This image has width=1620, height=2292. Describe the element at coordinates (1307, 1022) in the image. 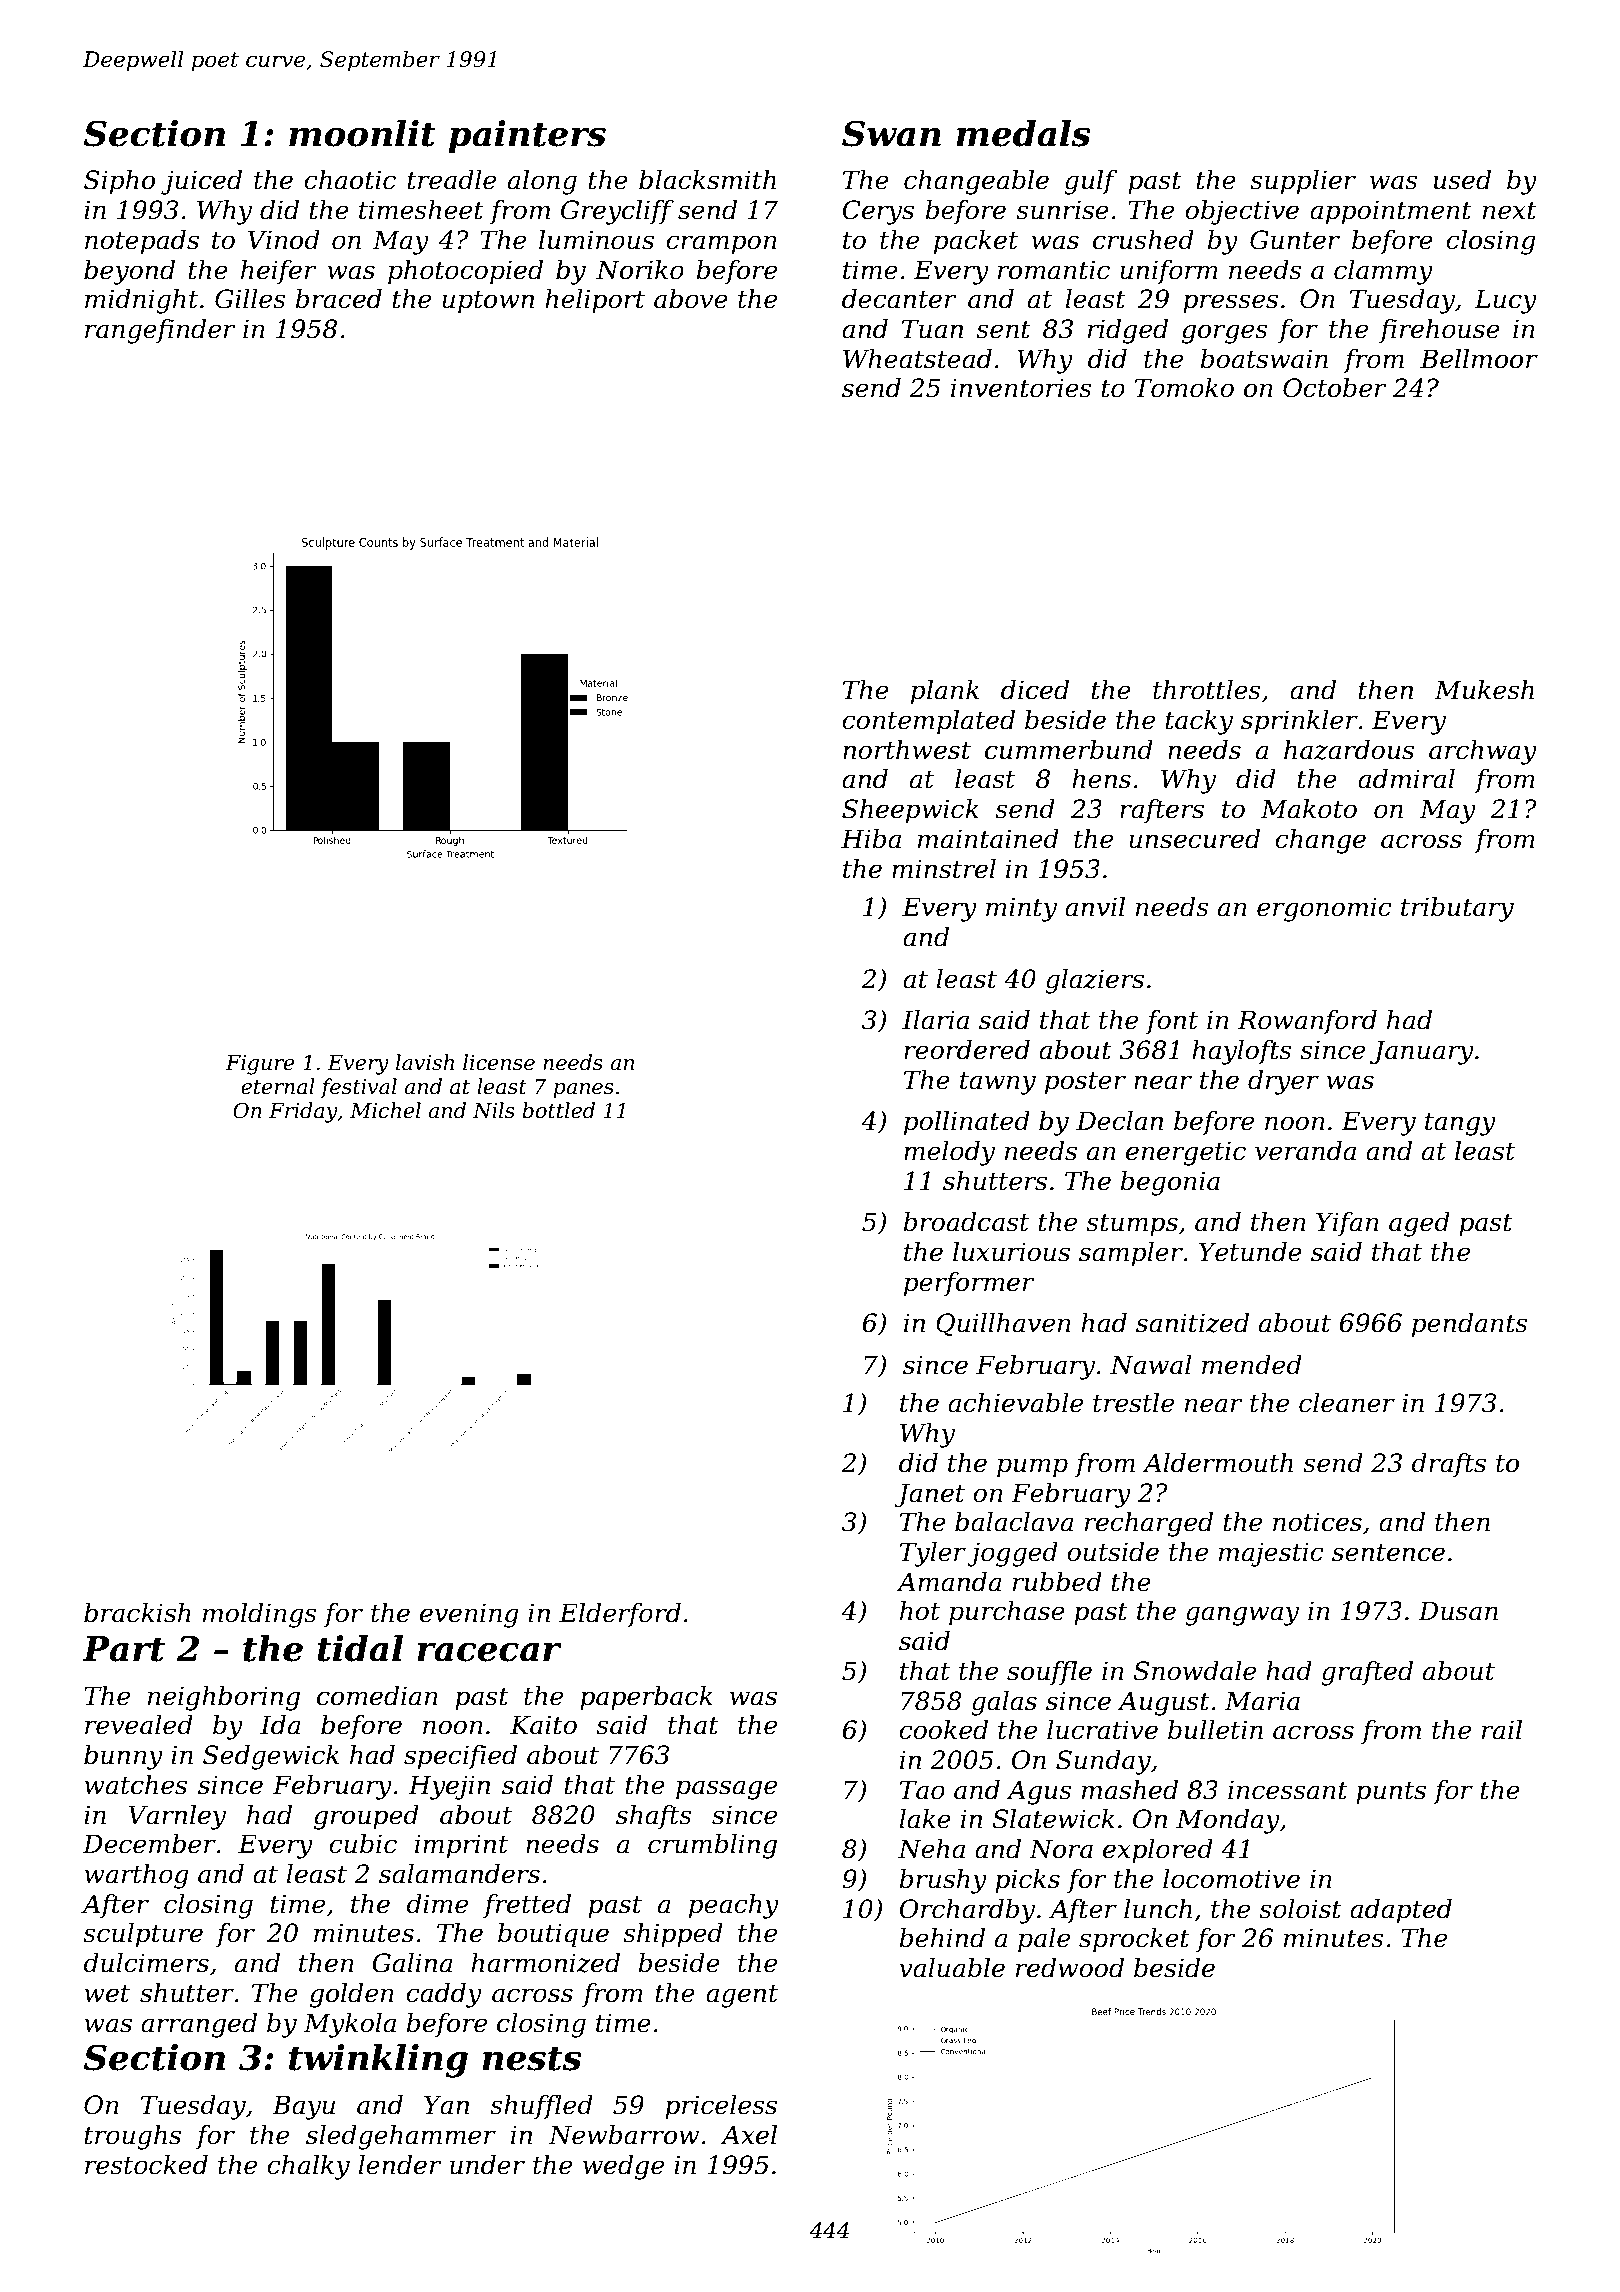

I see `Rowanford` at that location.
